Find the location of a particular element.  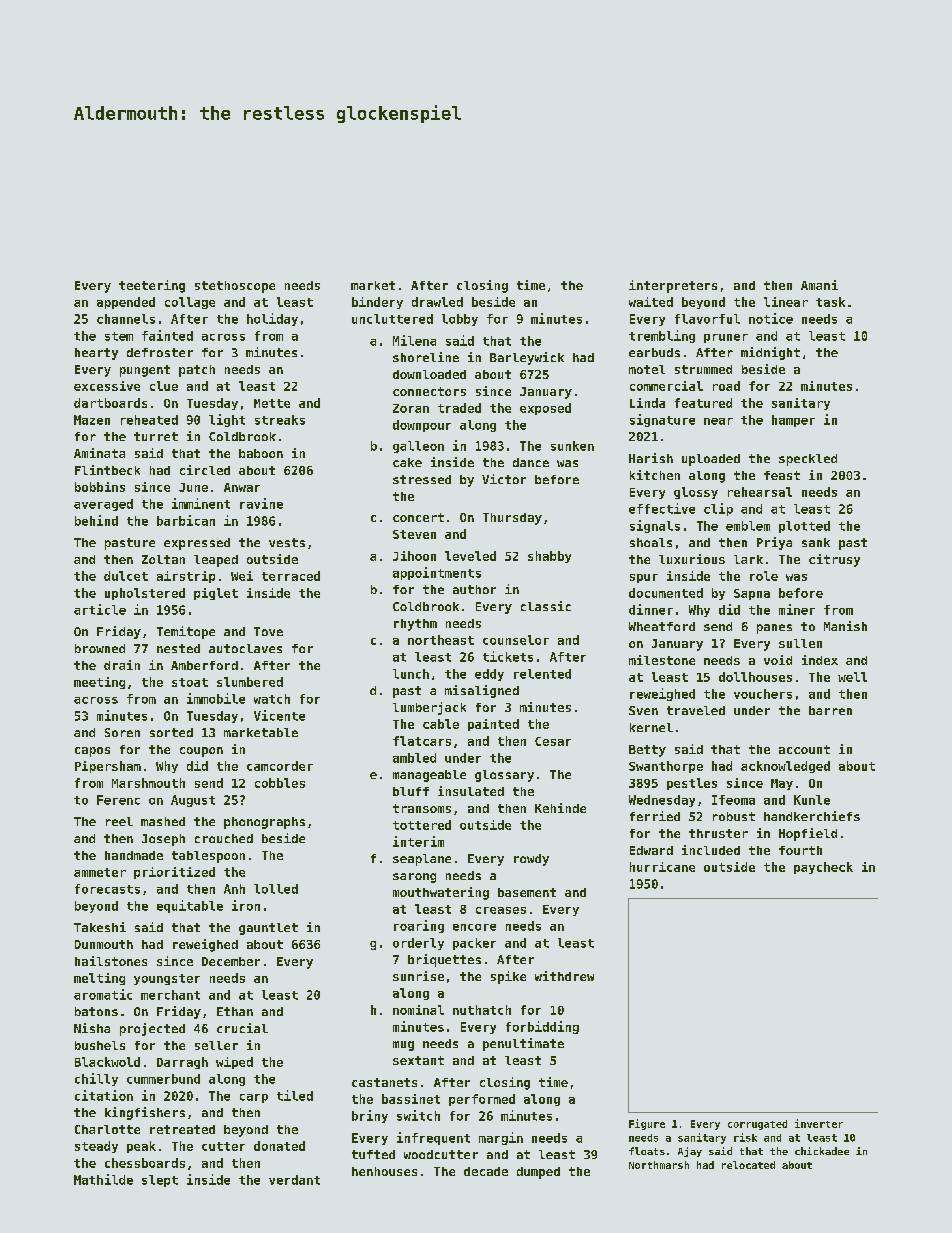

stethoscope is located at coordinates (235, 287).
